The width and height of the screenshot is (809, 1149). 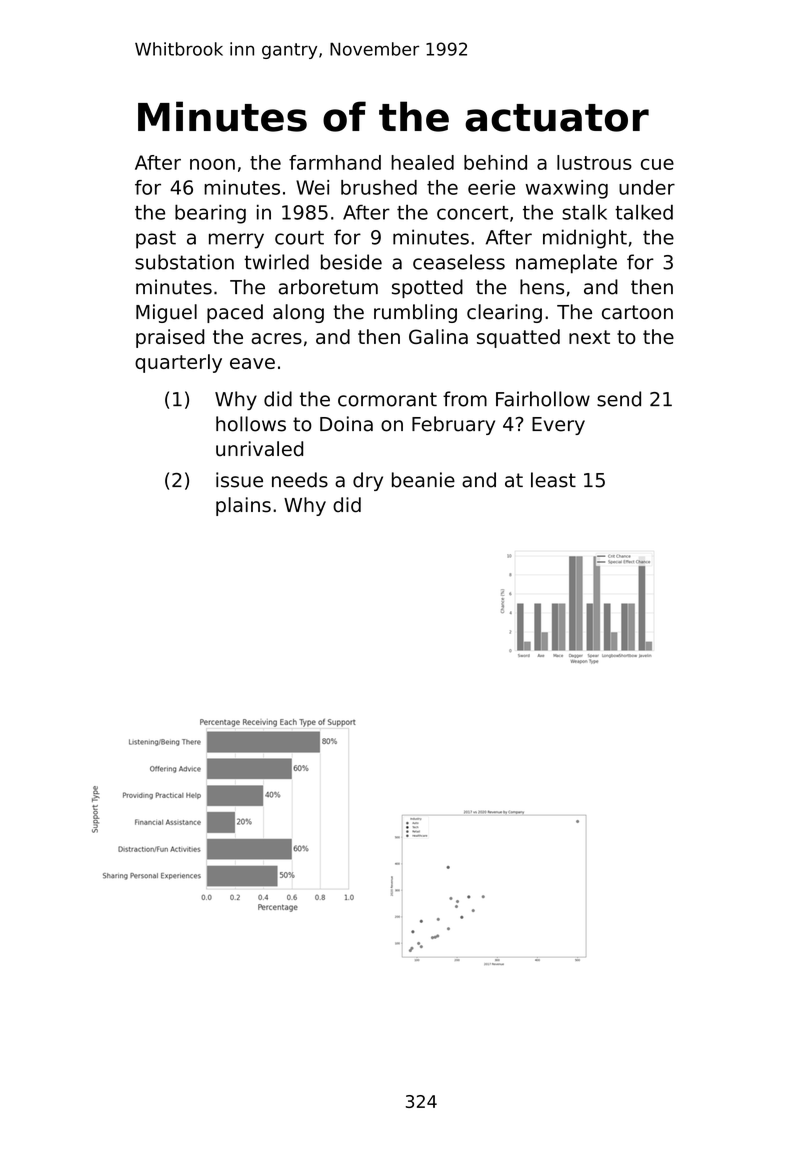 What do you see at coordinates (212, 164) in the screenshot?
I see `noon` at bounding box center [212, 164].
